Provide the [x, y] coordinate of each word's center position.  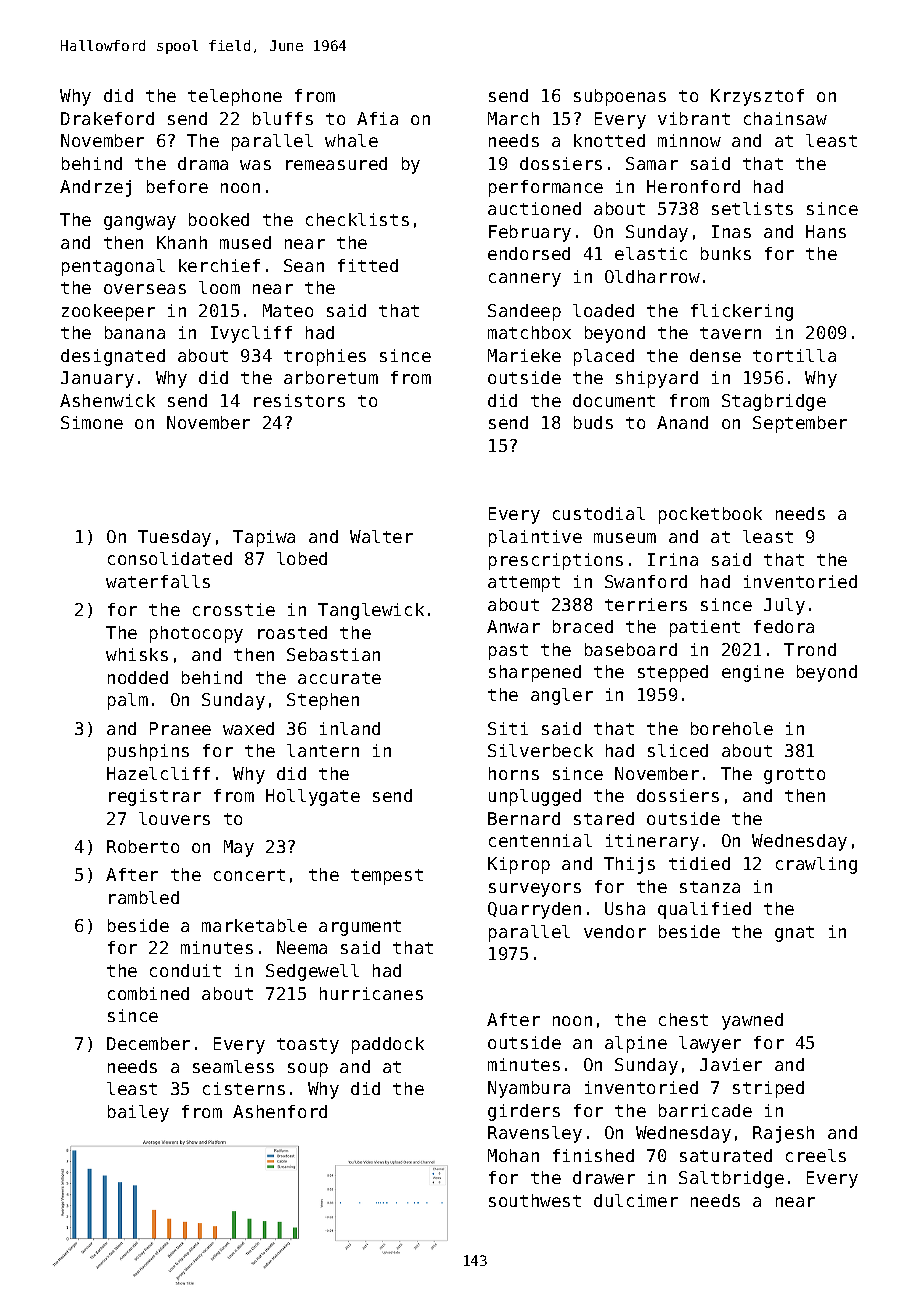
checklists [357, 219]
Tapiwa [264, 538]
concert [249, 875]
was [255, 165]
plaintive [535, 538]
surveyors [535, 890]
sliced [678, 750]
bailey [138, 1113]
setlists [752, 208]
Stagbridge [774, 402]
